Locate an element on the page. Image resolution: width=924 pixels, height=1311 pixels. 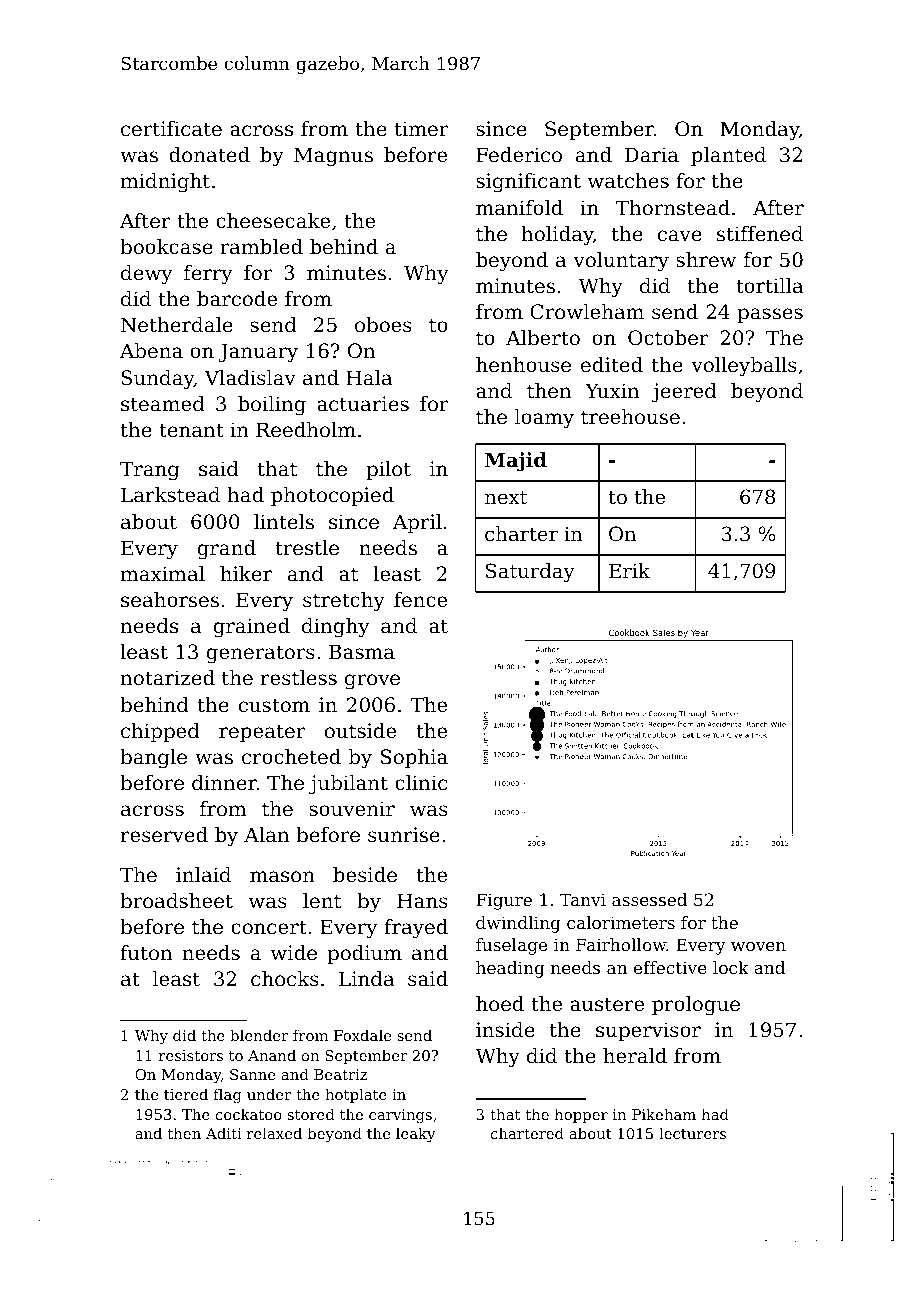
leaky is located at coordinates (416, 1135).
